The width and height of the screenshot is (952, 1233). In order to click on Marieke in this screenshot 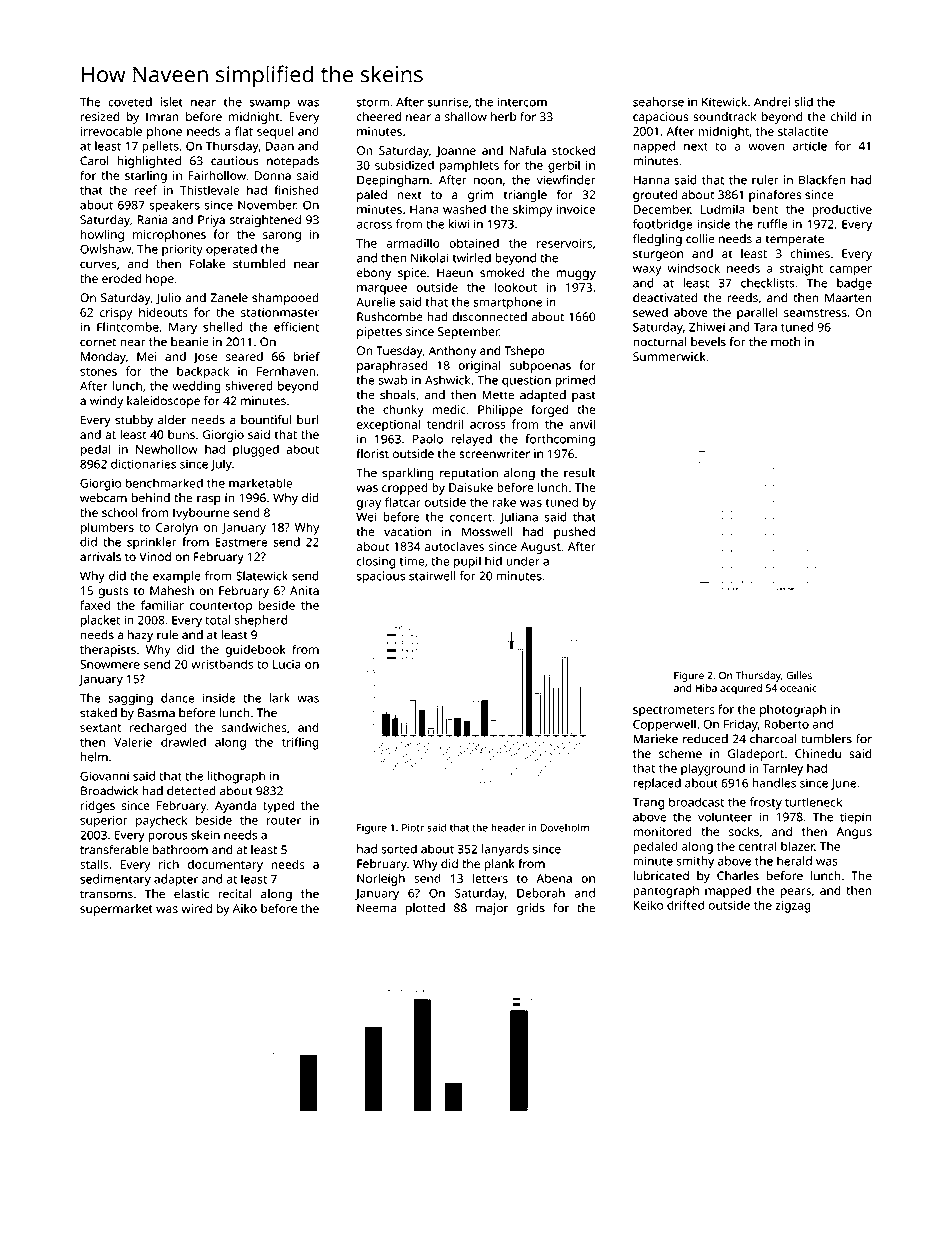, I will do `click(655, 739)`.
